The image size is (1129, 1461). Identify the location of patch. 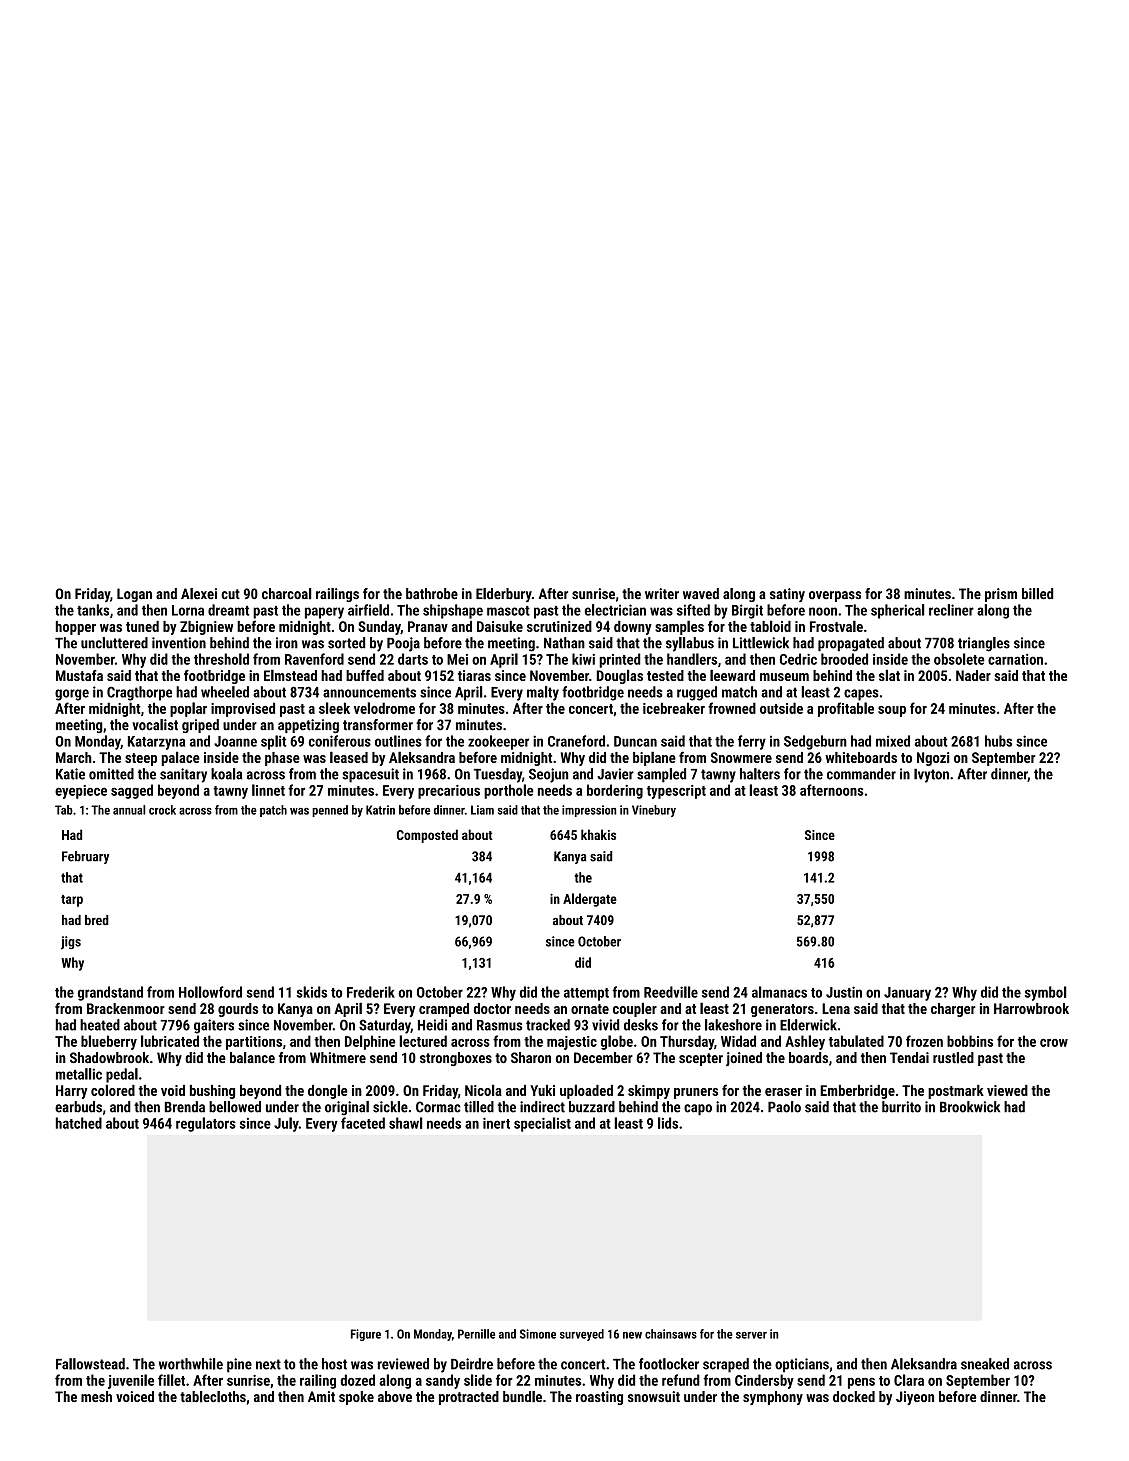
(273, 811).
